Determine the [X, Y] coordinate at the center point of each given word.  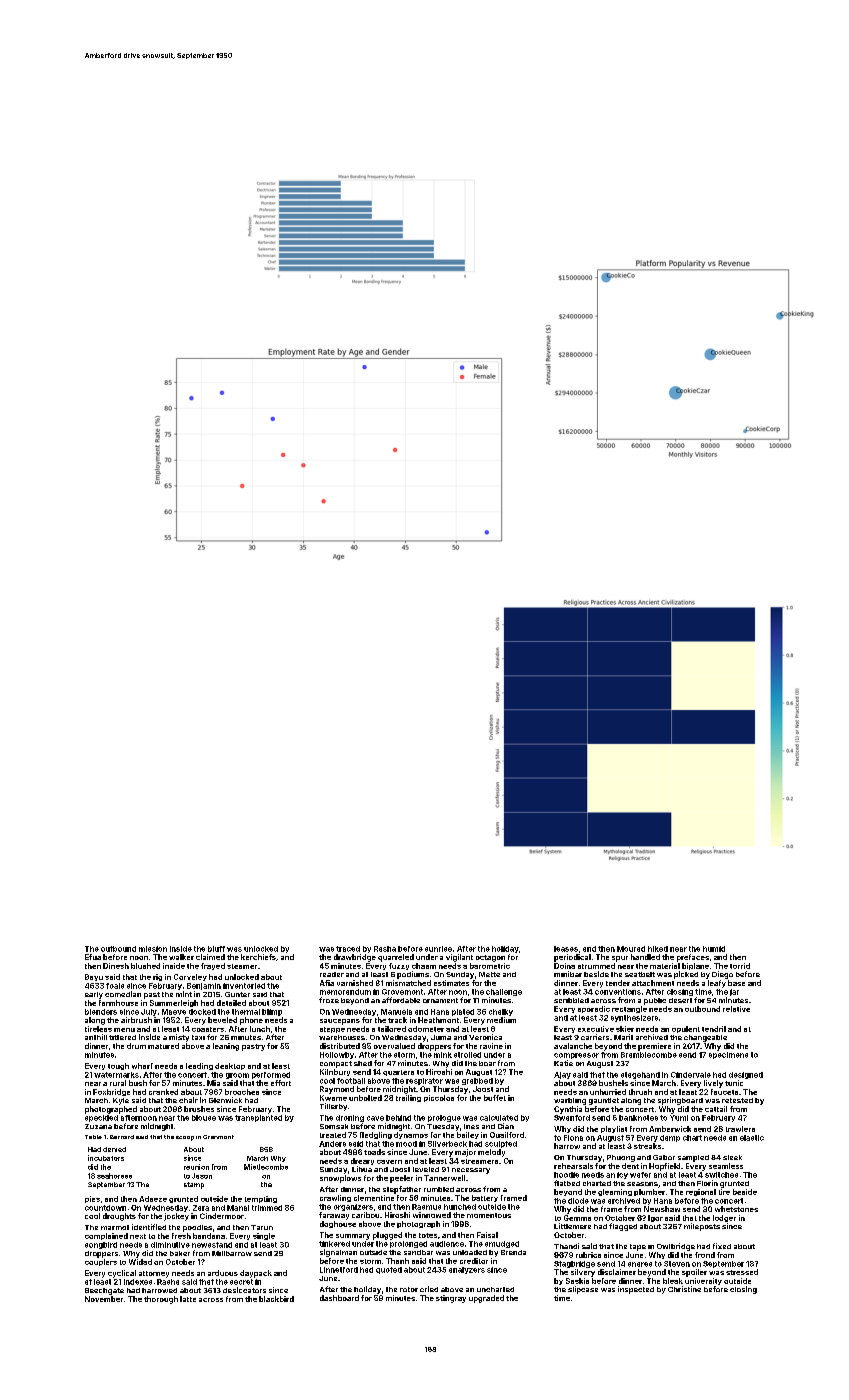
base [736, 983]
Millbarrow [232, 1253]
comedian [123, 994]
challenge [504, 992]
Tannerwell [444, 1178]
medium [501, 1020]
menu [124, 1030]
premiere [654, 1047]
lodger [724, 1218]
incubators [106, 1158]
